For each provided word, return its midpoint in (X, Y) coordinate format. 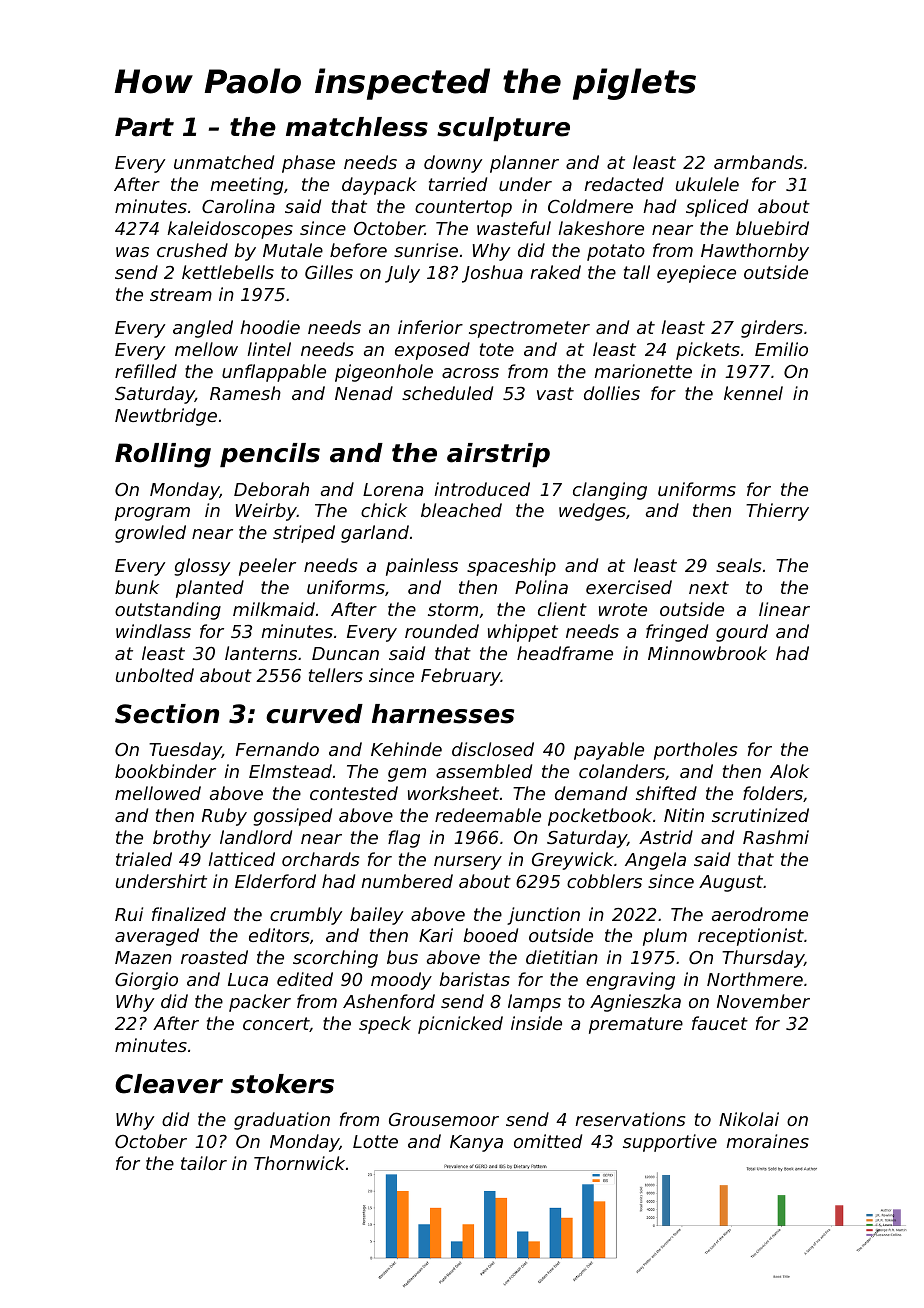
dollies (612, 393)
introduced (482, 489)
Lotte (375, 1141)
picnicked (460, 1025)
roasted (214, 957)
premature (636, 1025)
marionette (643, 371)
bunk (137, 587)
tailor (204, 1163)
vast (555, 393)
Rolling (163, 455)
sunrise (426, 250)
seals (738, 565)
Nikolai (749, 1119)
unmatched (224, 162)
